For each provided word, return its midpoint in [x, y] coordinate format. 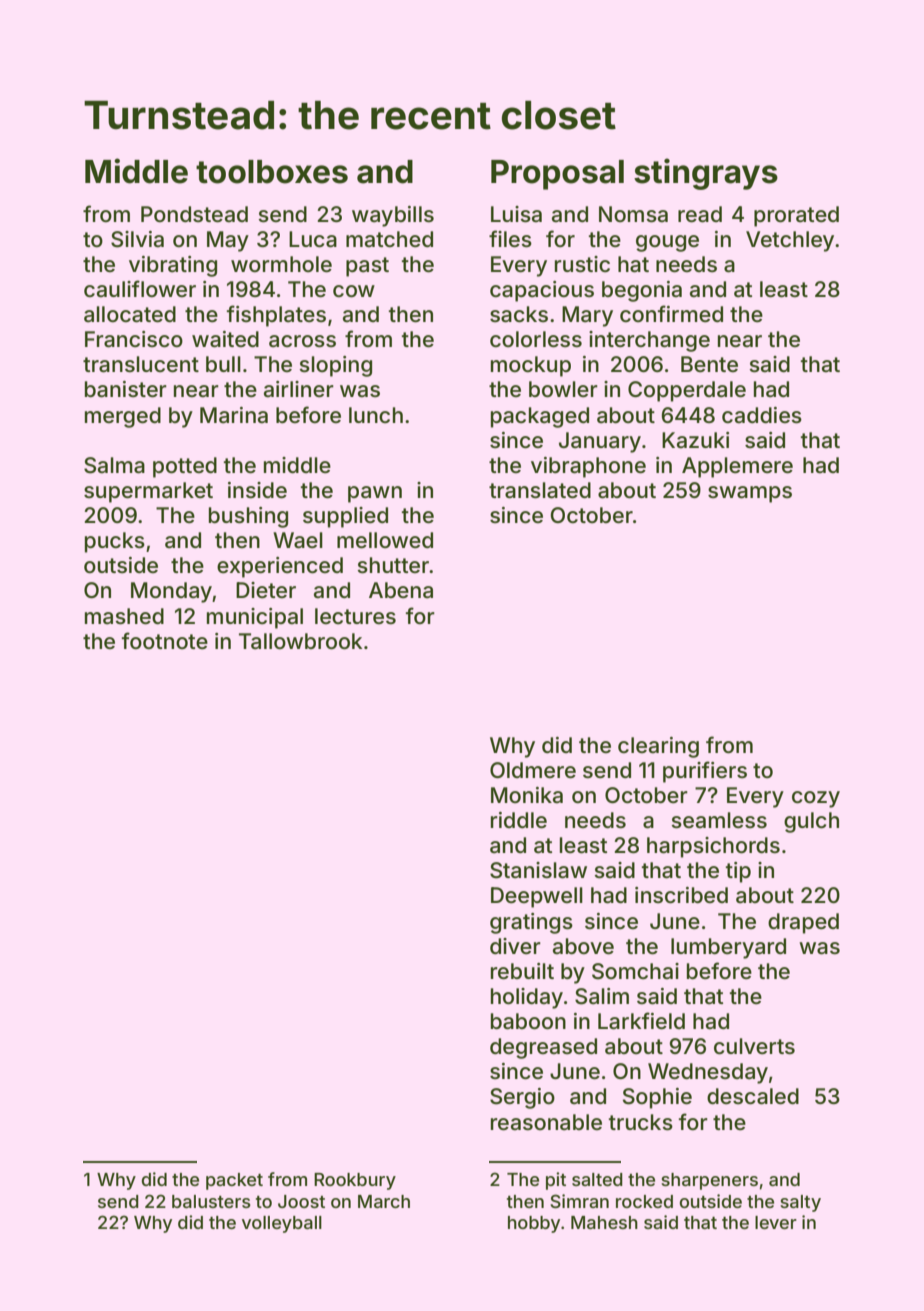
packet [234, 1181]
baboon [528, 1021]
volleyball [282, 1224]
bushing [248, 517]
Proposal [557, 175]
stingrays [706, 174]
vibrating [173, 266]
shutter [393, 565]
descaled [753, 1096]
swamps [750, 494]
